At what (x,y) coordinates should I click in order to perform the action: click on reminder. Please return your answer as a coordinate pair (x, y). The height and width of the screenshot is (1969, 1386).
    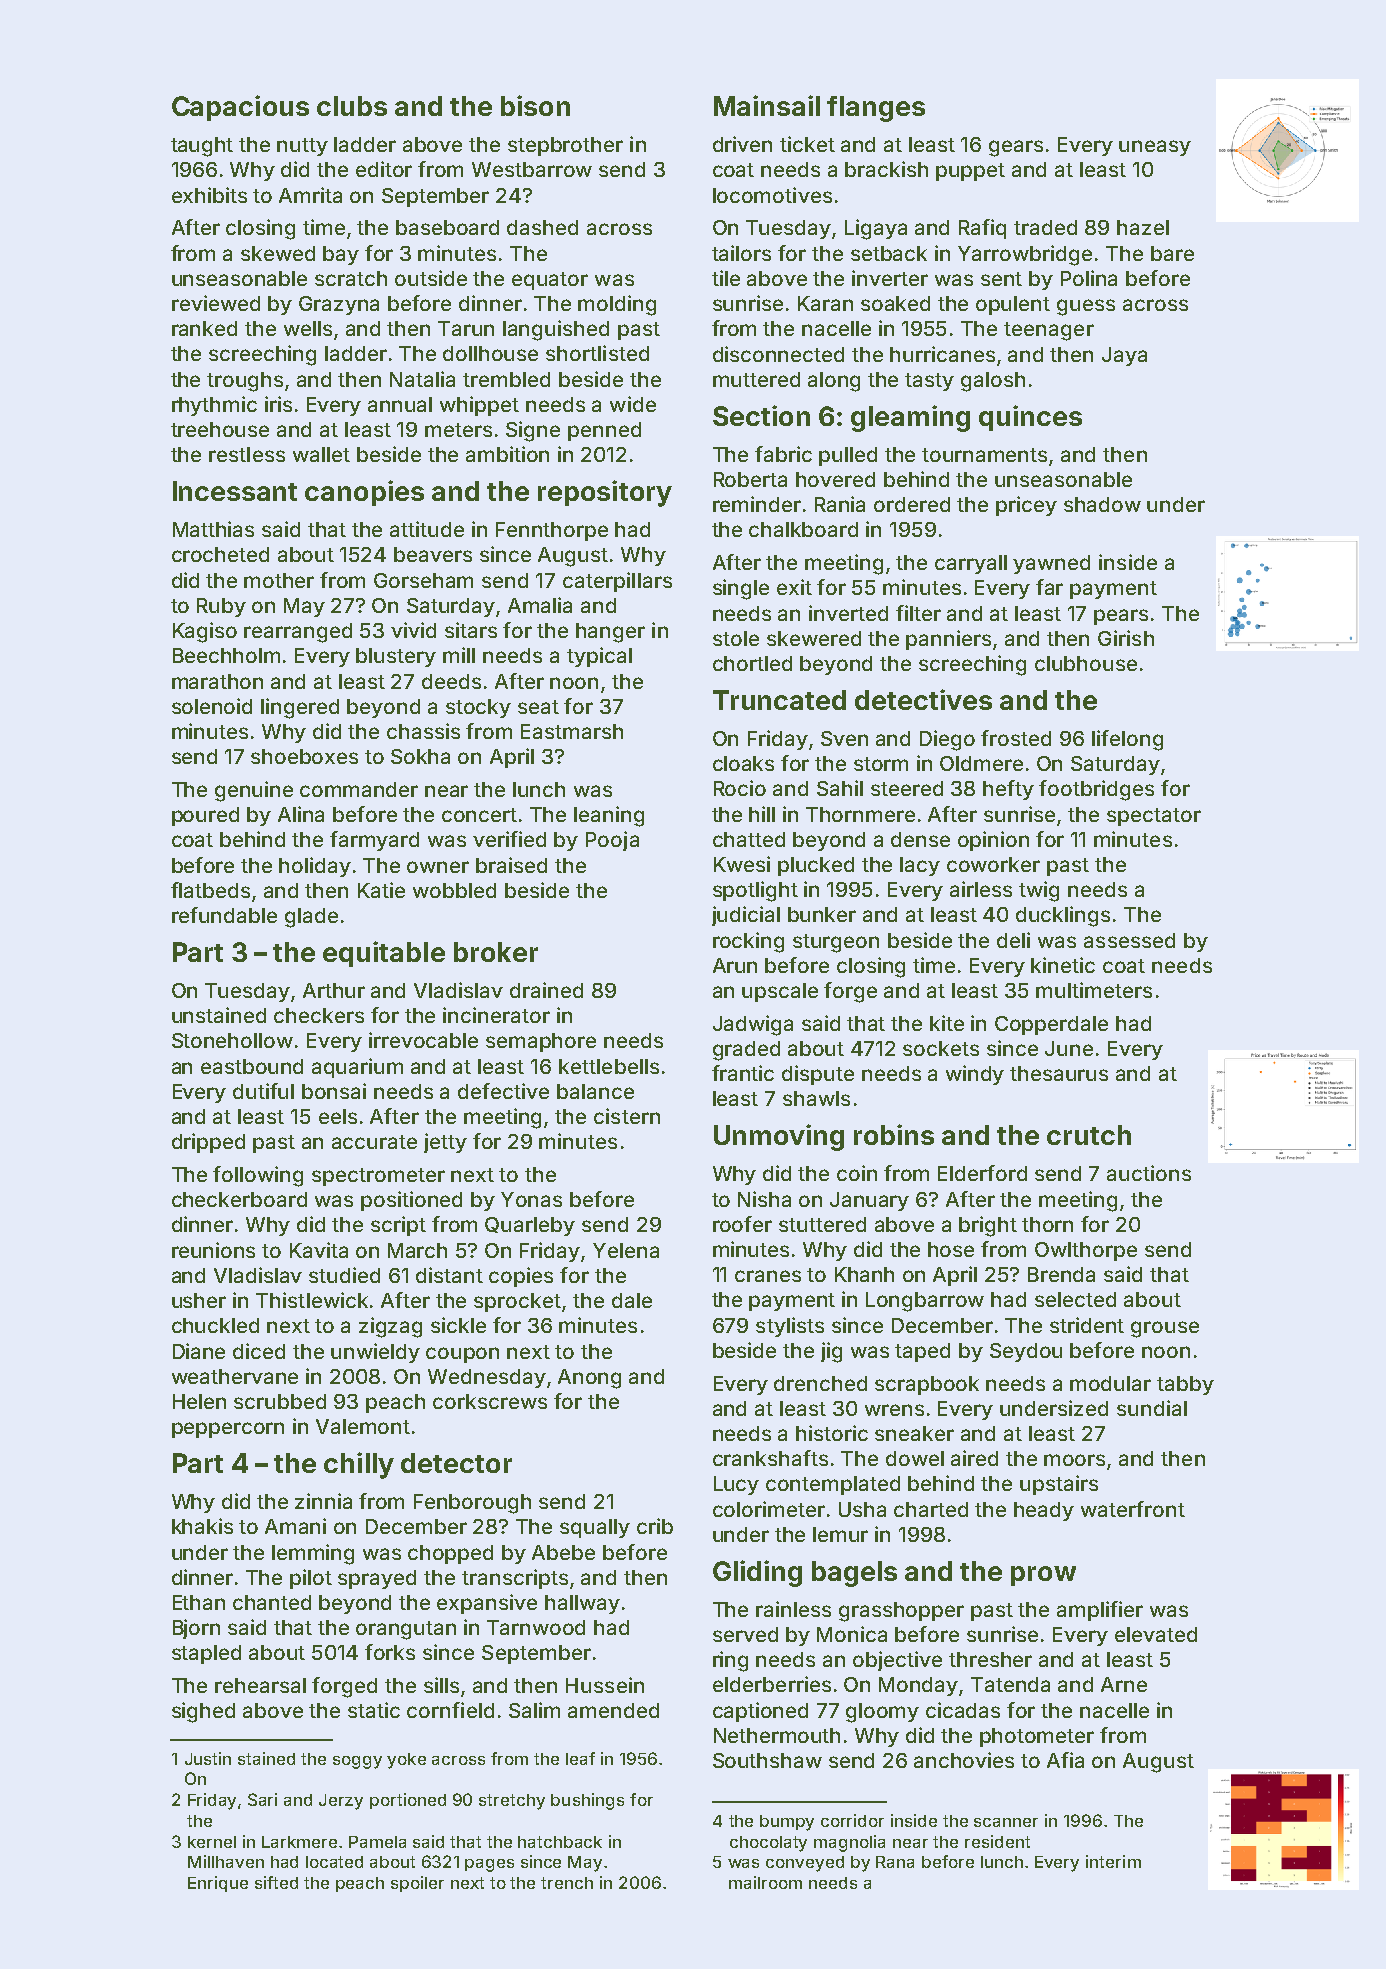
    Looking at the image, I should click on (757, 504).
